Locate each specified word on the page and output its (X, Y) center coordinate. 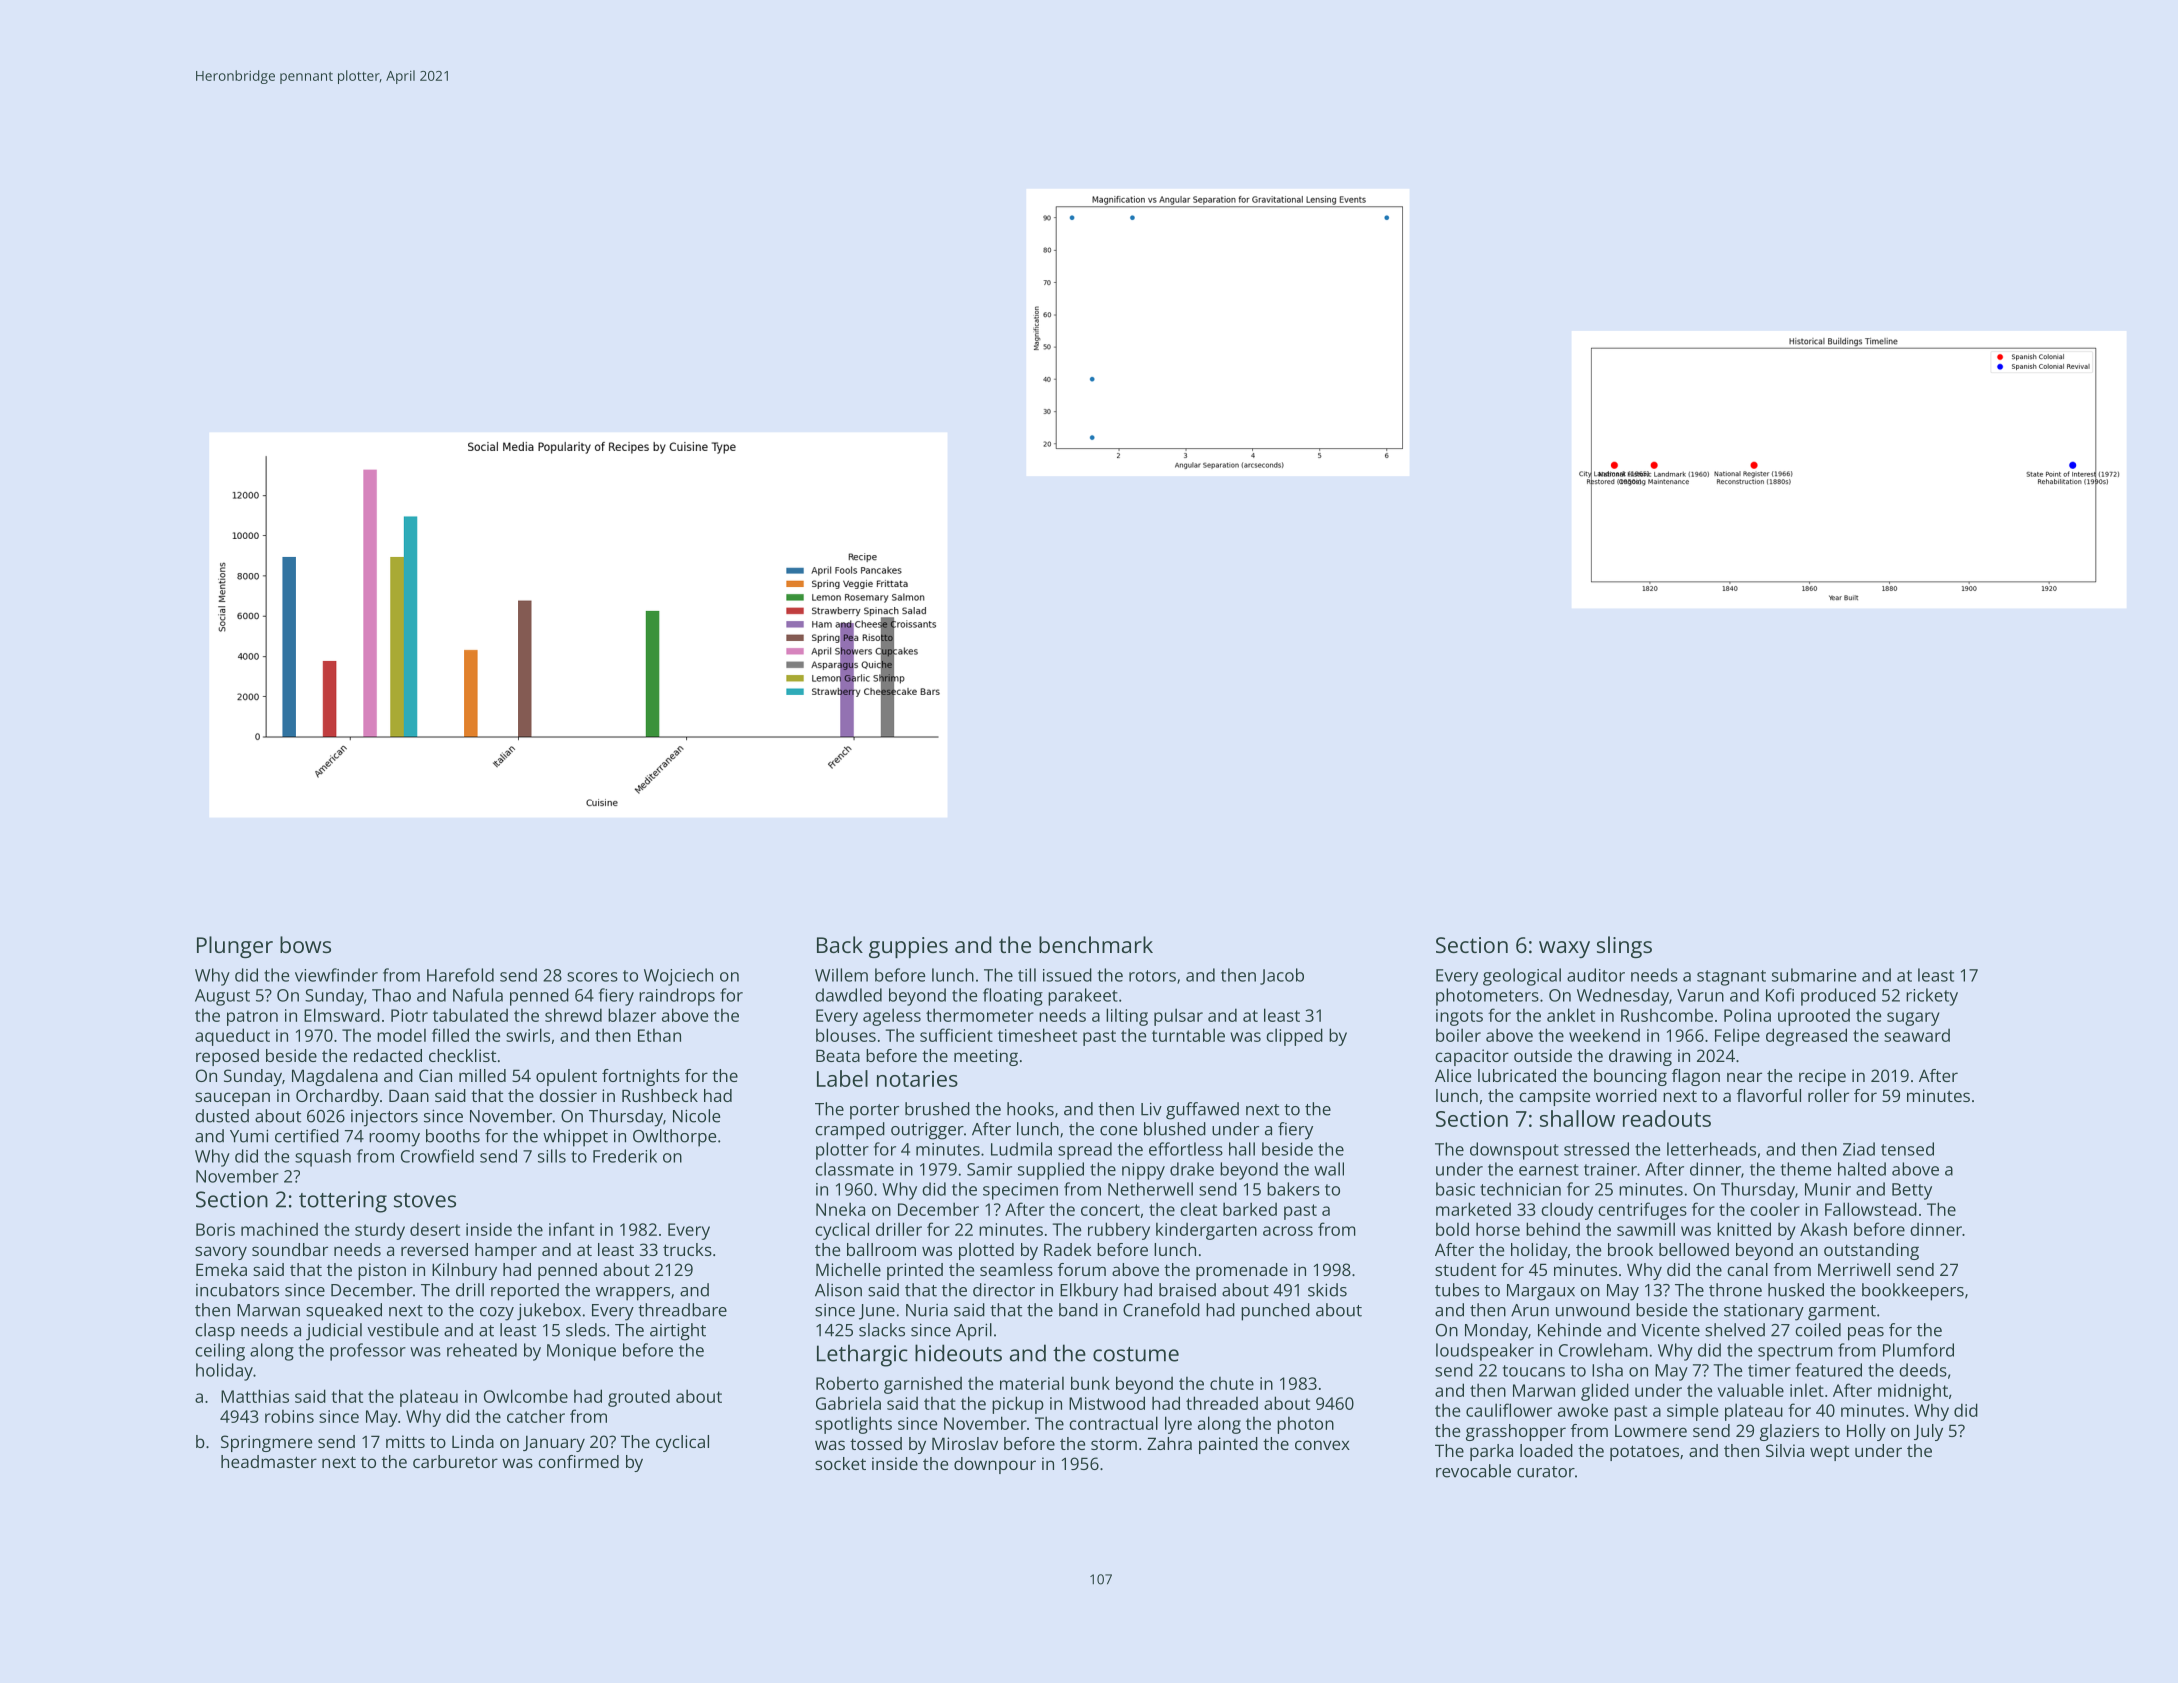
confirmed (578, 1461)
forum (1082, 1269)
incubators (237, 1290)
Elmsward (342, 1015)
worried (1626, 1095)
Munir (1828, 1189)
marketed (1473, 1209)
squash (323, 1158)
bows (305, 944)
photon (1305, 1425)
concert (1110, 1210)
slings (1624, 947)
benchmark (1096, 944)
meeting (986, 1057)
